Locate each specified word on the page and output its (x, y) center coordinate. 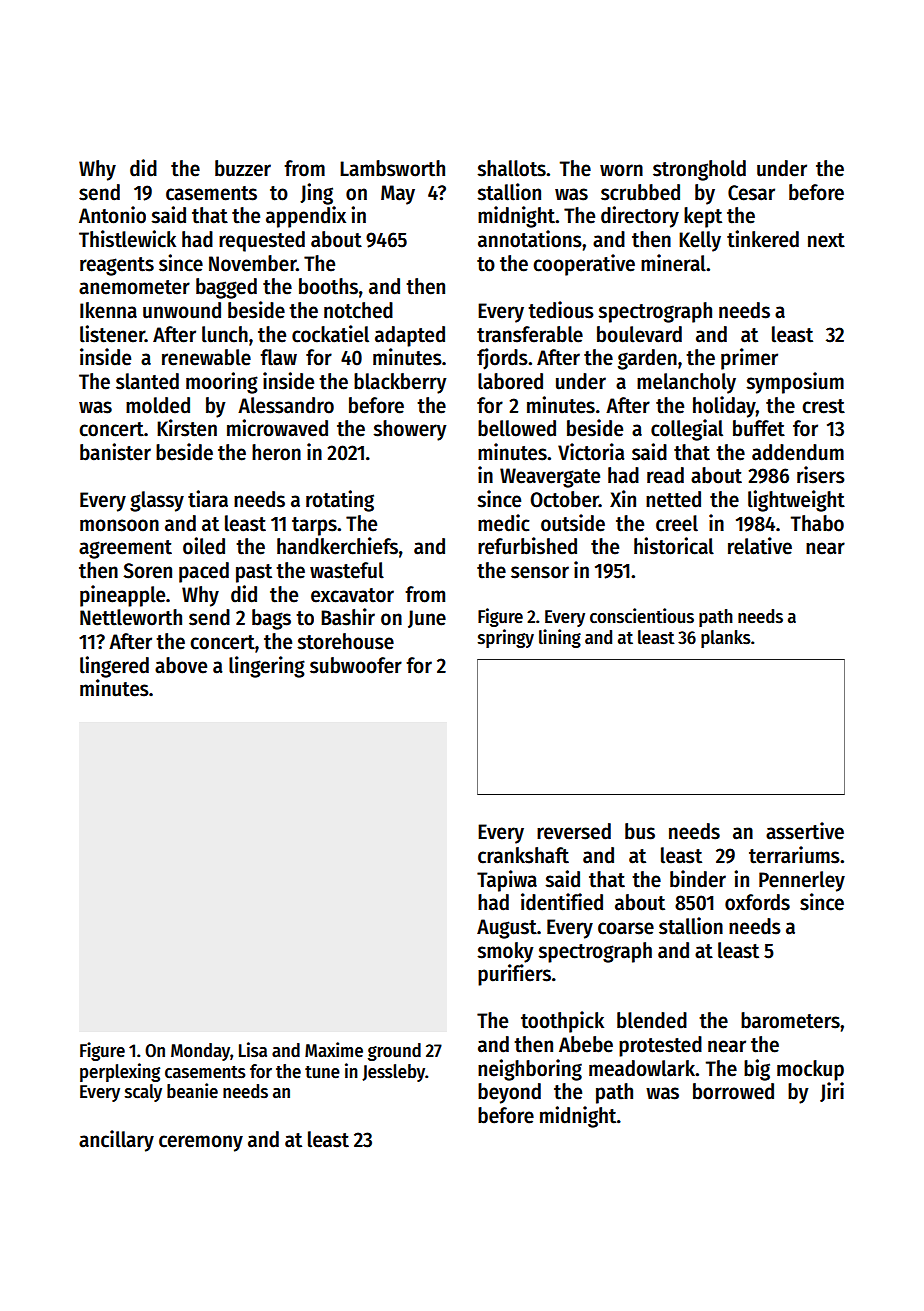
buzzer (243, 168)
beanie (192, 1091)
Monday (200, 1052)
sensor (540, 572)
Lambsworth (392, 168)
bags (271, 619)
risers (821, 475)
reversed (574, 831)
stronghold (699, 170)
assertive (805, 831)
